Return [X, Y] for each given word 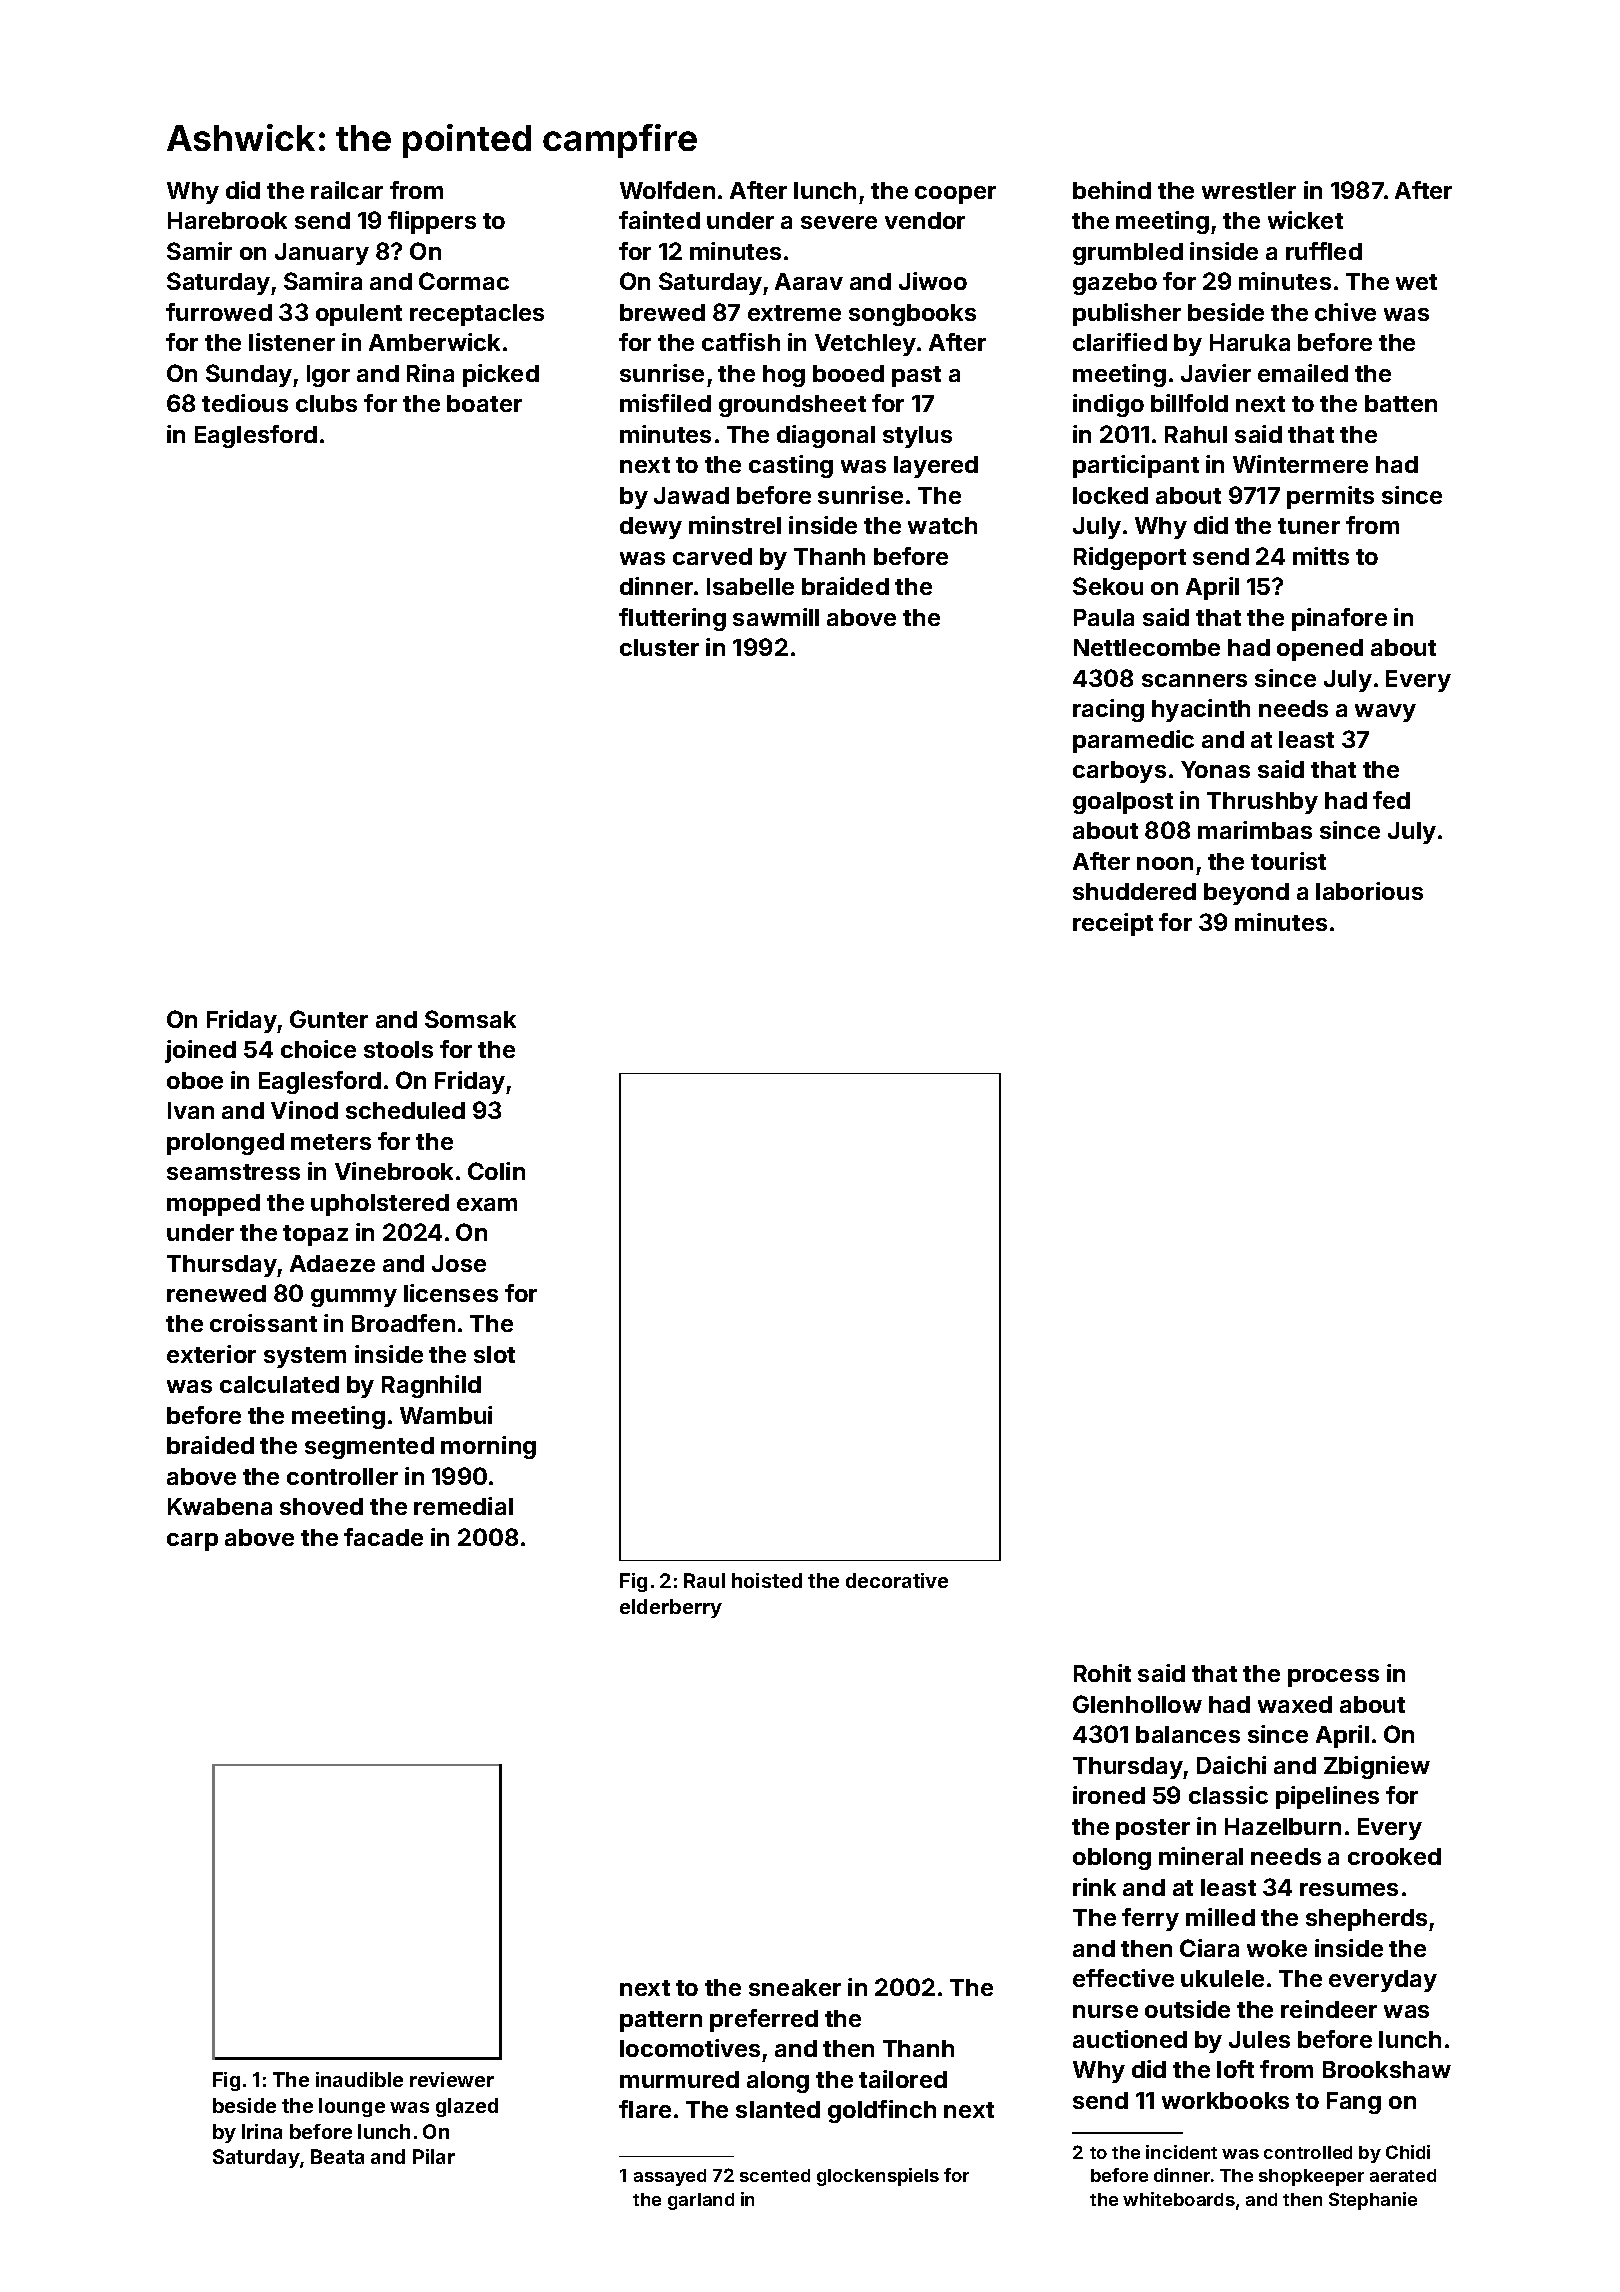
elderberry [671, 1608]
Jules [1259, 2039]
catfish [741, 342]
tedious [245, 403]
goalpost [1123, 803]
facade [383, 1537]
